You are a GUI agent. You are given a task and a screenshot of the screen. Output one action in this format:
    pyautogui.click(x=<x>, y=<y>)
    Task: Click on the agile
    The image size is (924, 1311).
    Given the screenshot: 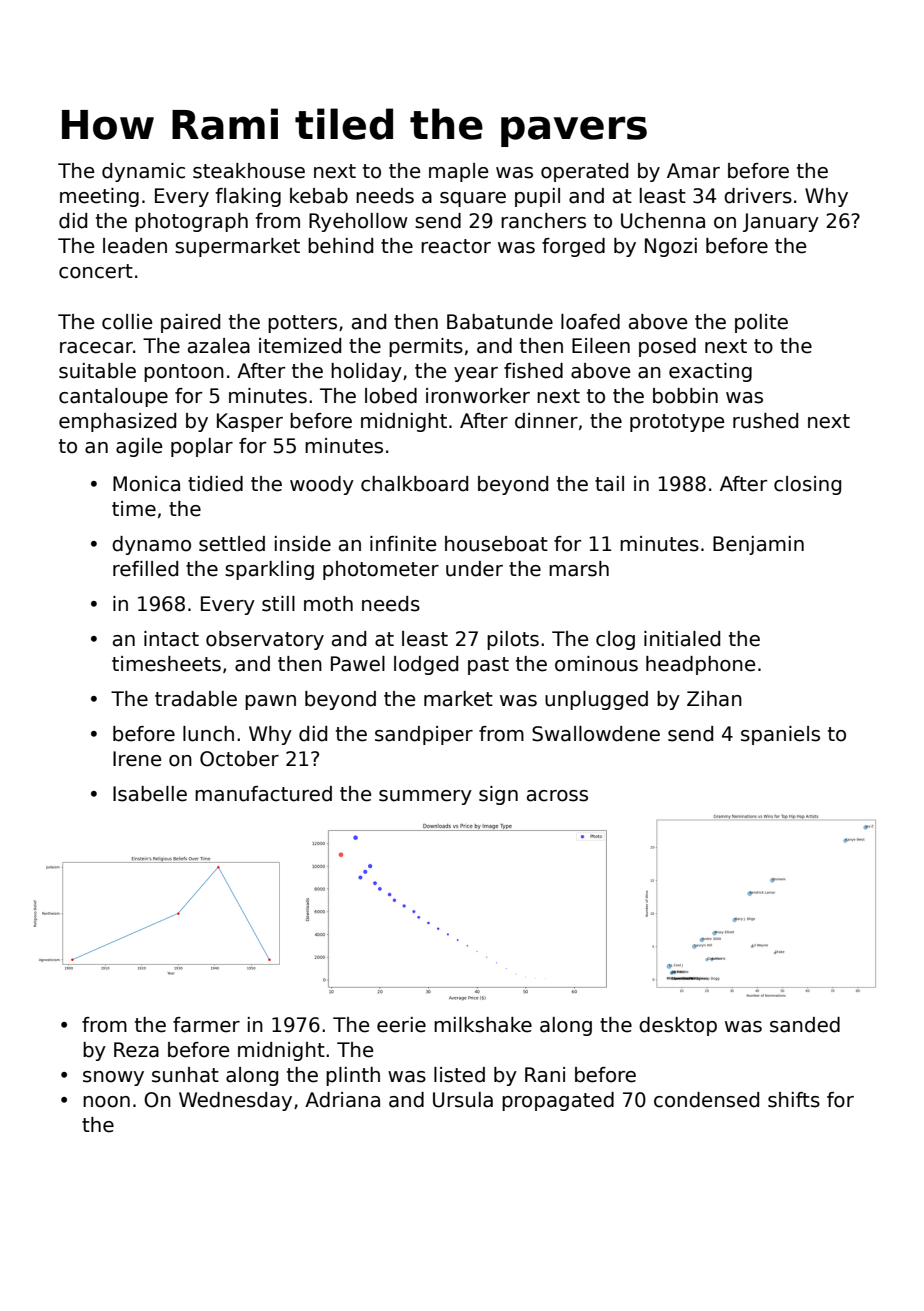 What is the action you would take?
    pyautogui.click(x=139, y=447)
